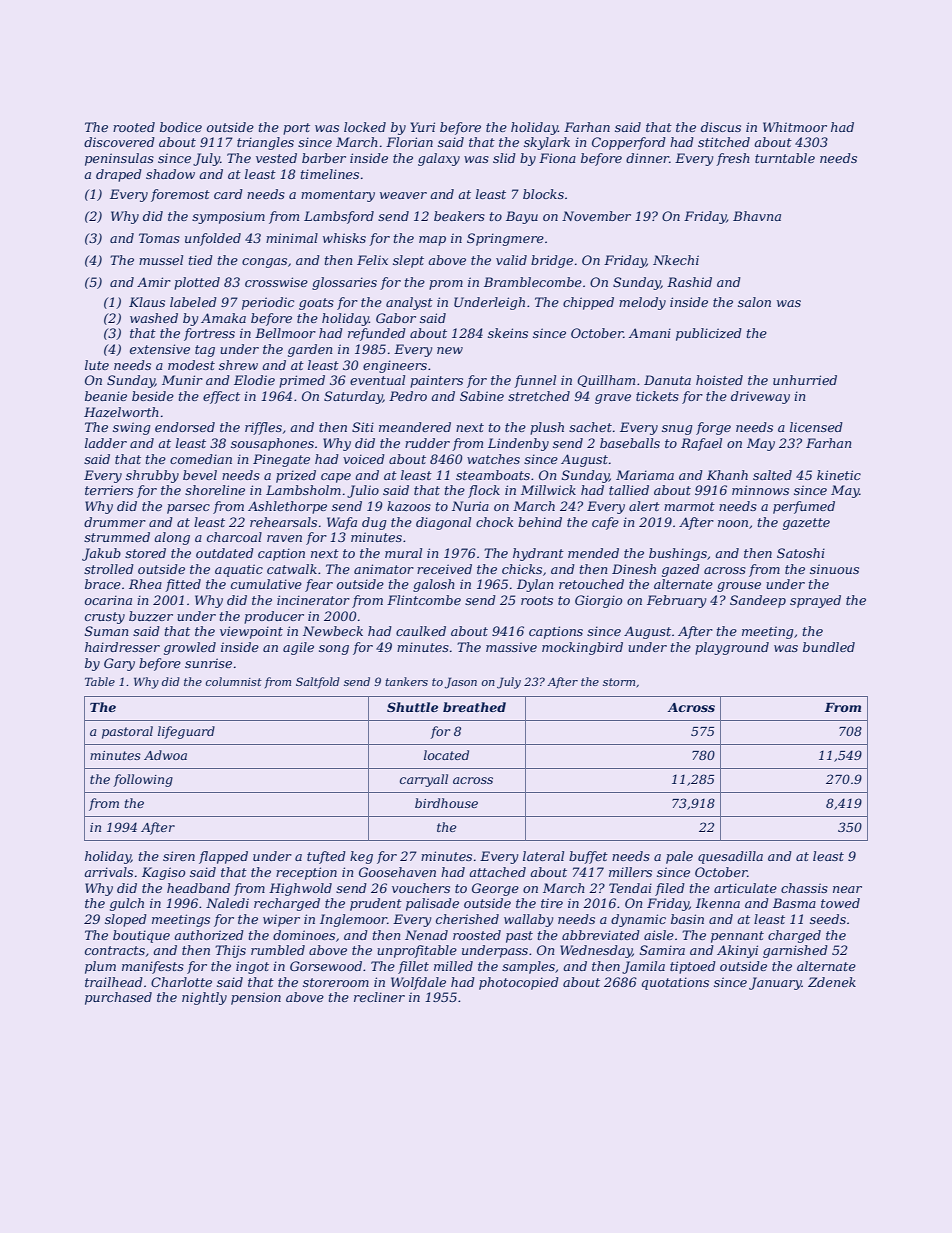 The image size is (952, 1233). I want to click on dinner, so click(647, 158).
